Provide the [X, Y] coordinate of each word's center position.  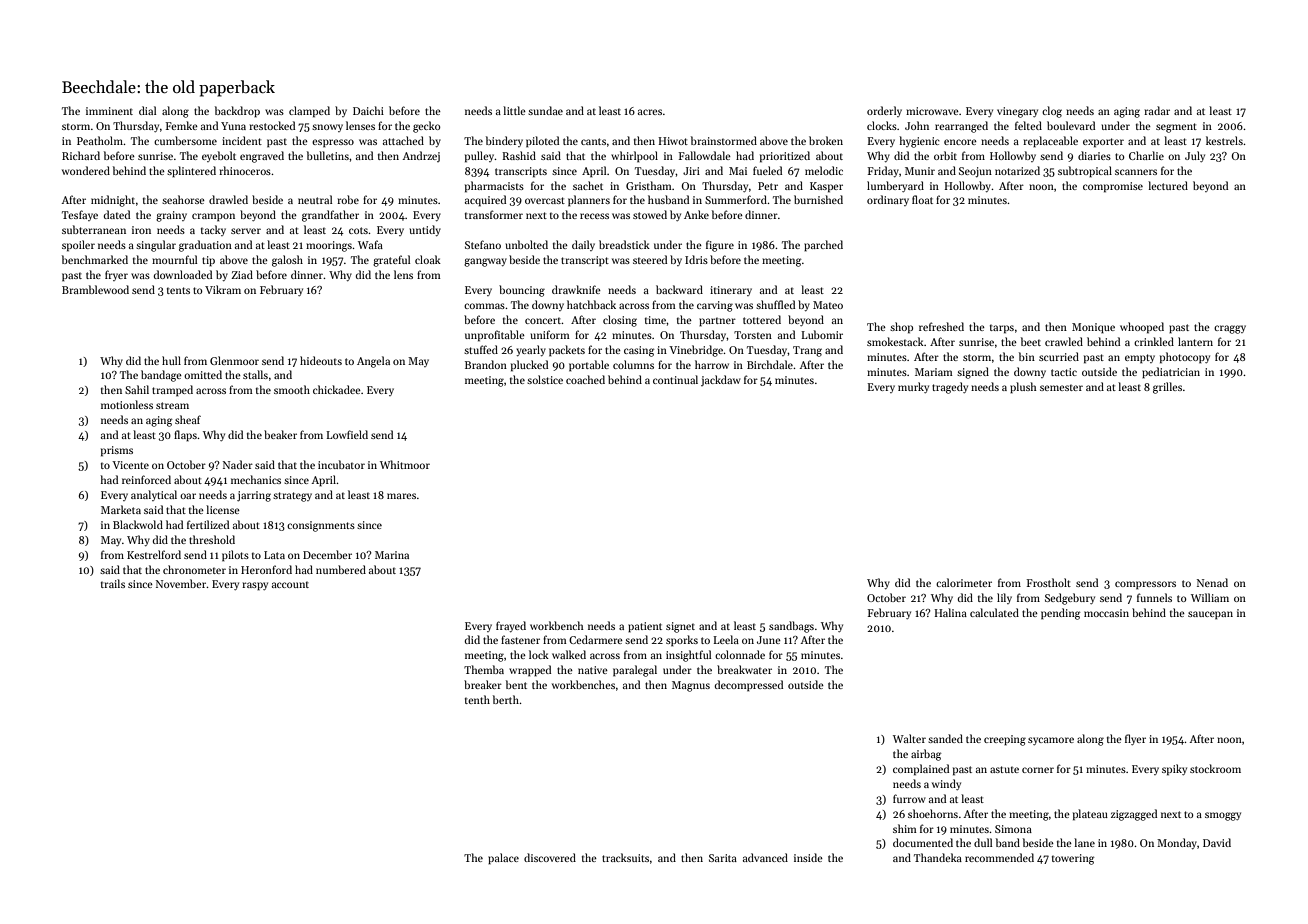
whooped [1142, 328]
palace [503, 859]
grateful [391, 261]
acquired [485, 201]
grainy [171, 216]
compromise [1113, 187]
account [290, 584]
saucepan [1210, 615]
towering [1073, 859]
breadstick [624, 244]
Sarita [723, 858]
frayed [511, 626]
